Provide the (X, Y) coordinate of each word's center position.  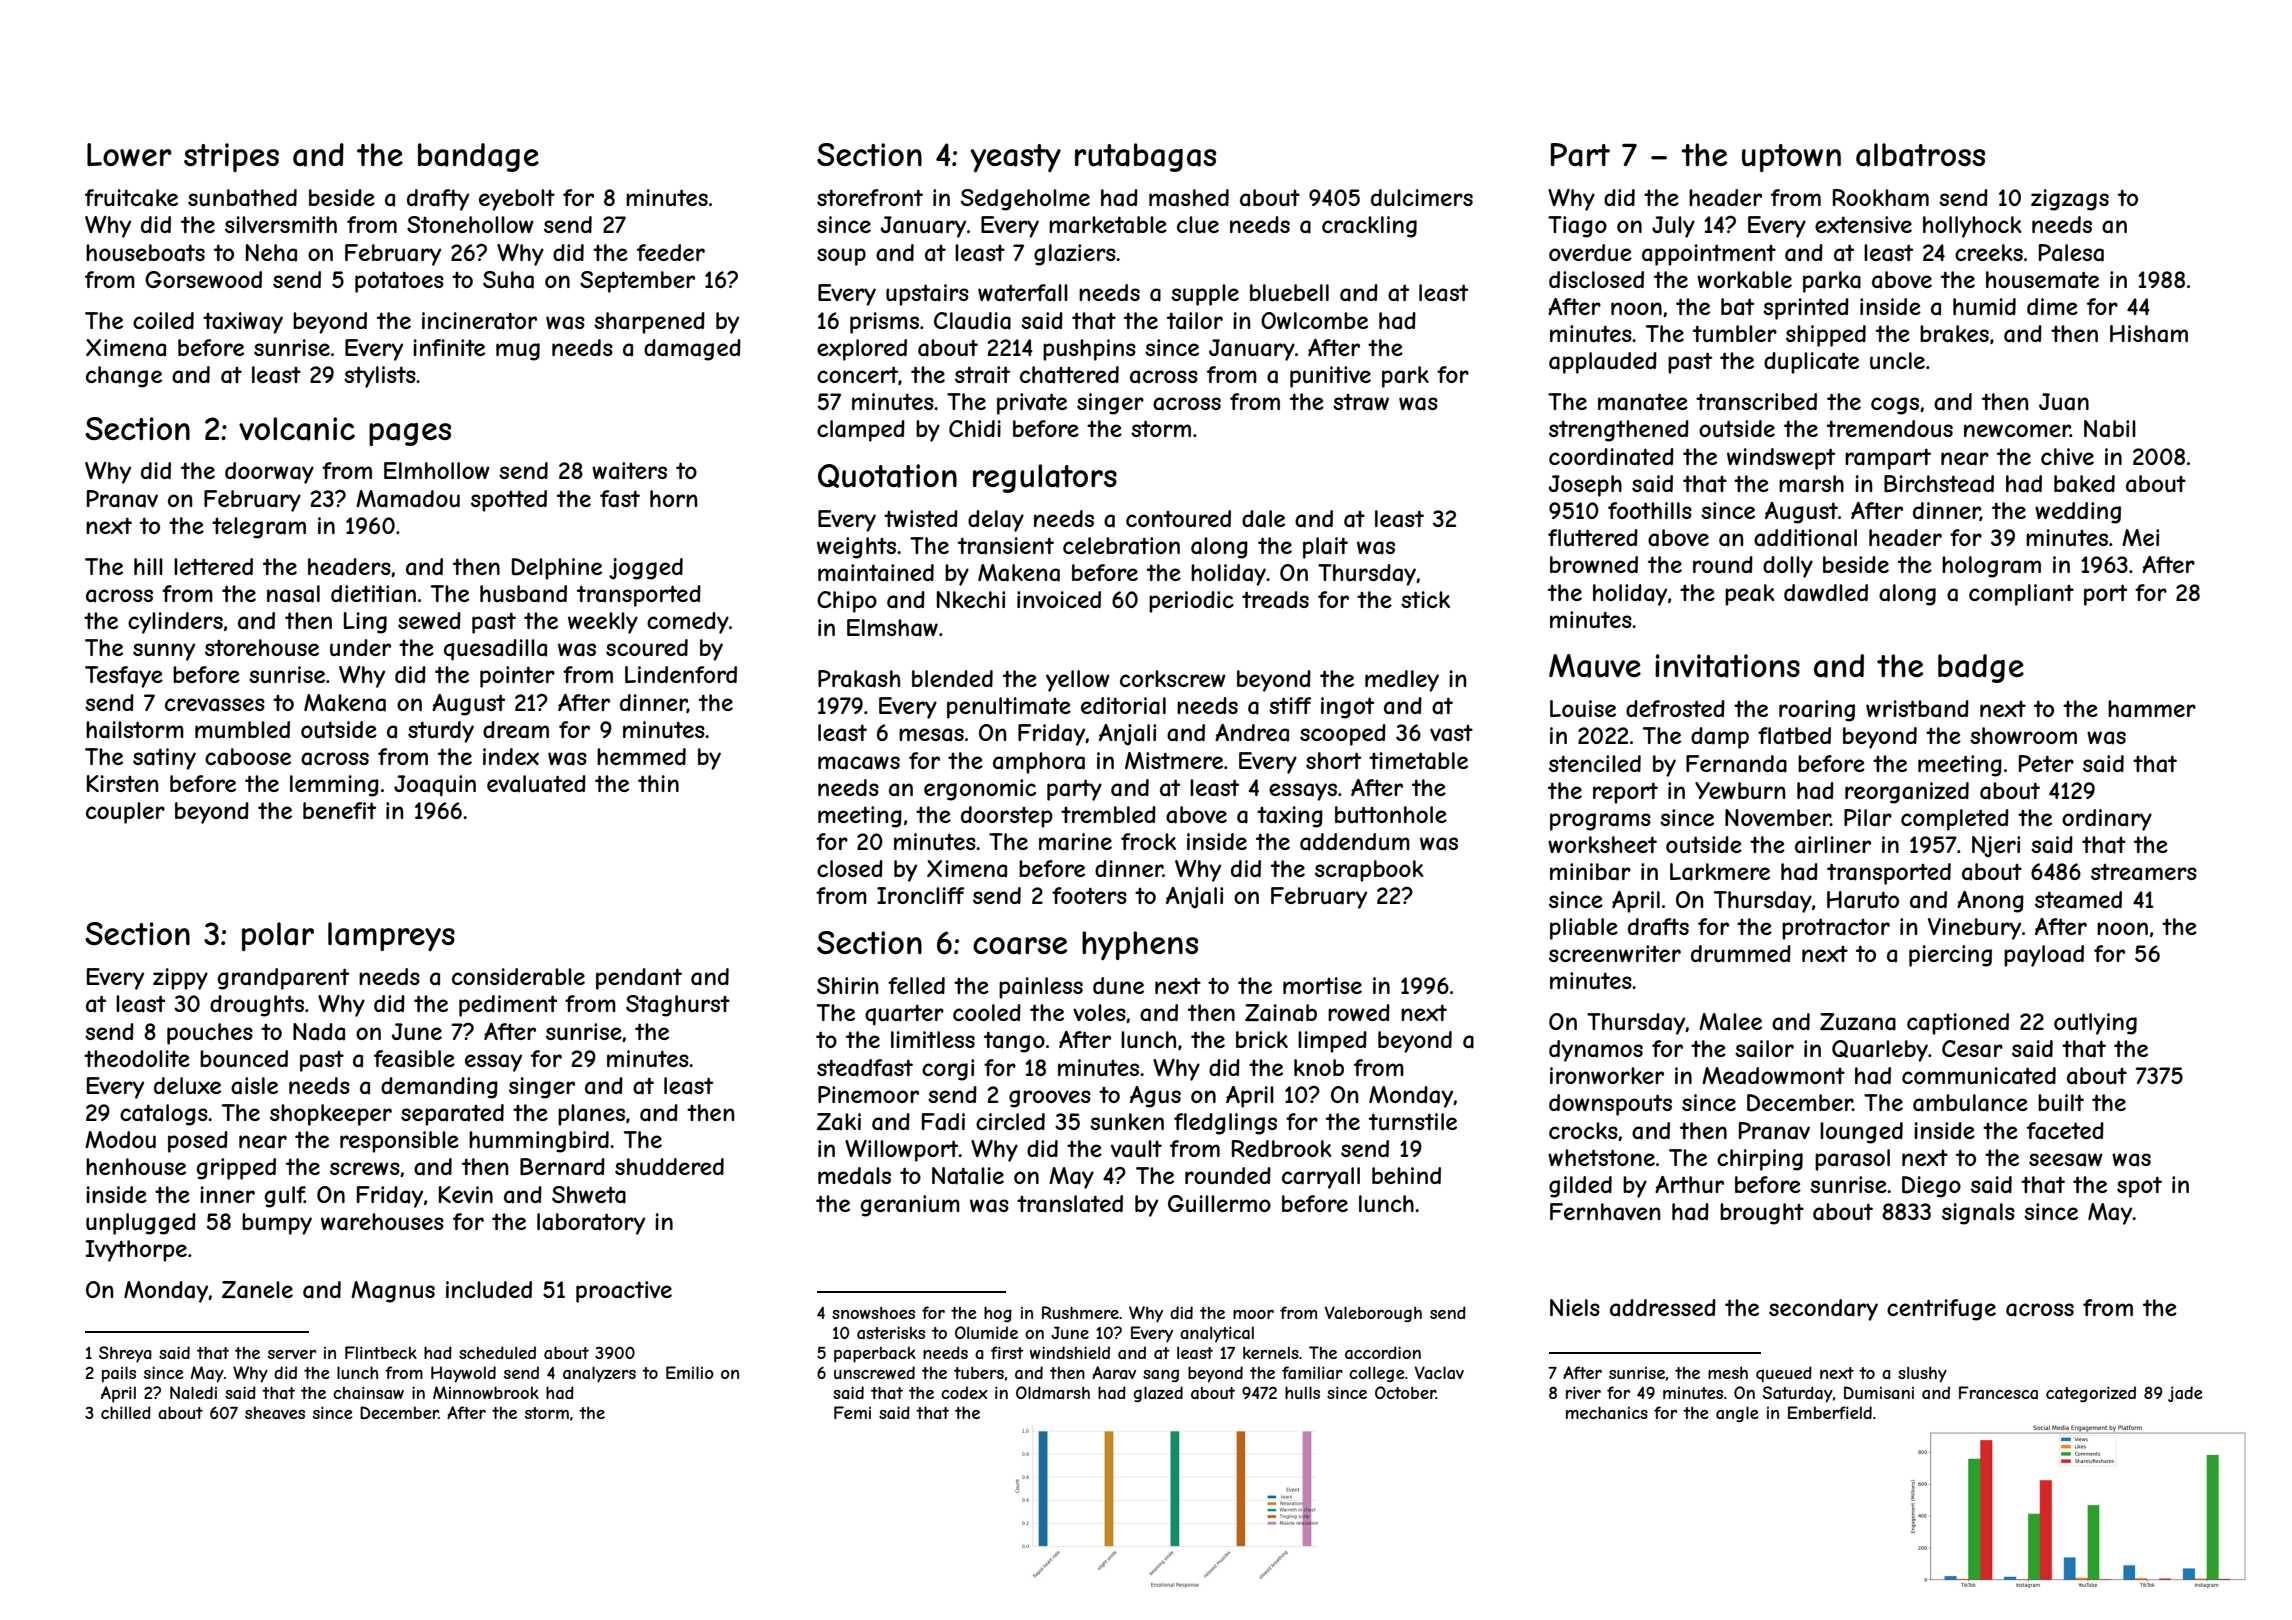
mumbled (242, 729)
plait (1325, 548)
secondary (1823, 1310)
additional (1805, 538)
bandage (478, 157)
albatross (1920, 155)
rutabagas (1145, 157)
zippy (180, 979)
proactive (624, 1292)
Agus (1155, 1097)
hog (998, 1314)
